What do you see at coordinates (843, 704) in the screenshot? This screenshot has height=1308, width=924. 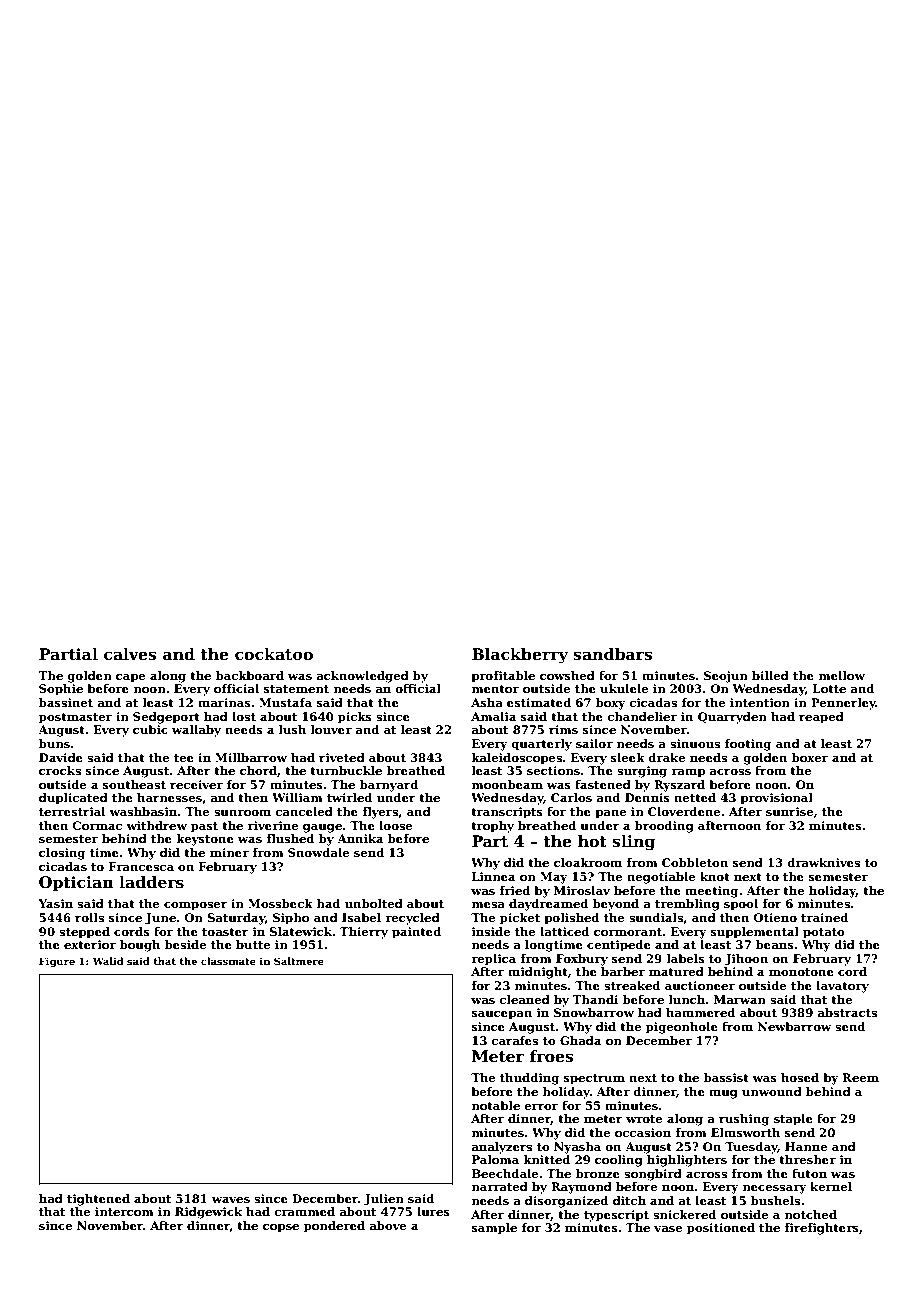 I see `Pennerley` at bounding box center [843, 704].
